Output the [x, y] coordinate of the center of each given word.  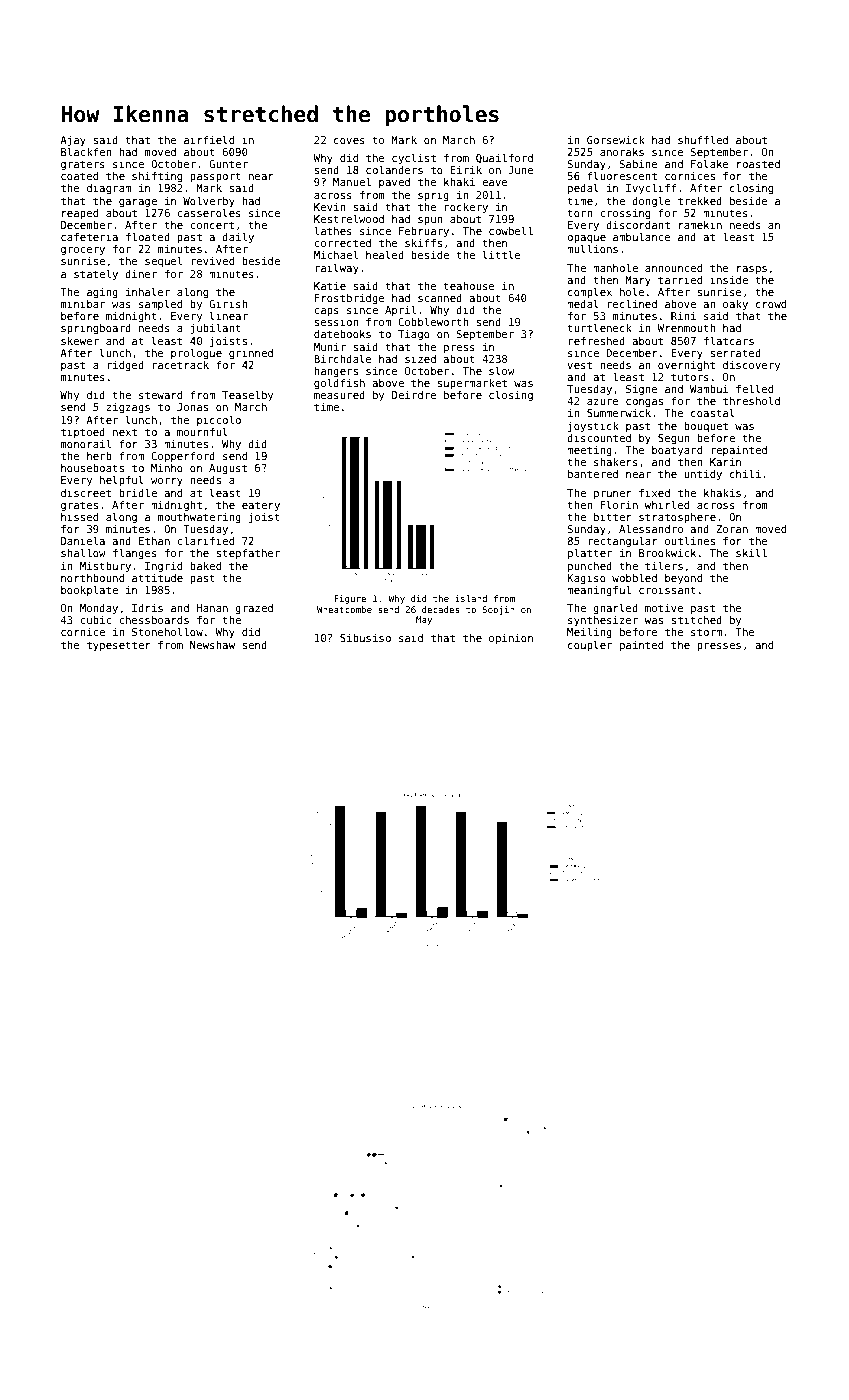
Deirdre [414, 395]
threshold [751, 400]
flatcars [729, 340]
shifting [157, 176]
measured [339, 395]
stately [96, 274]
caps [326, 312]
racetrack [181, 365]
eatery [261, 506]
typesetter [119, 646]
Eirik [466, 170]
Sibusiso [365, 638]
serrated [735, 353]
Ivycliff [651, 188]
